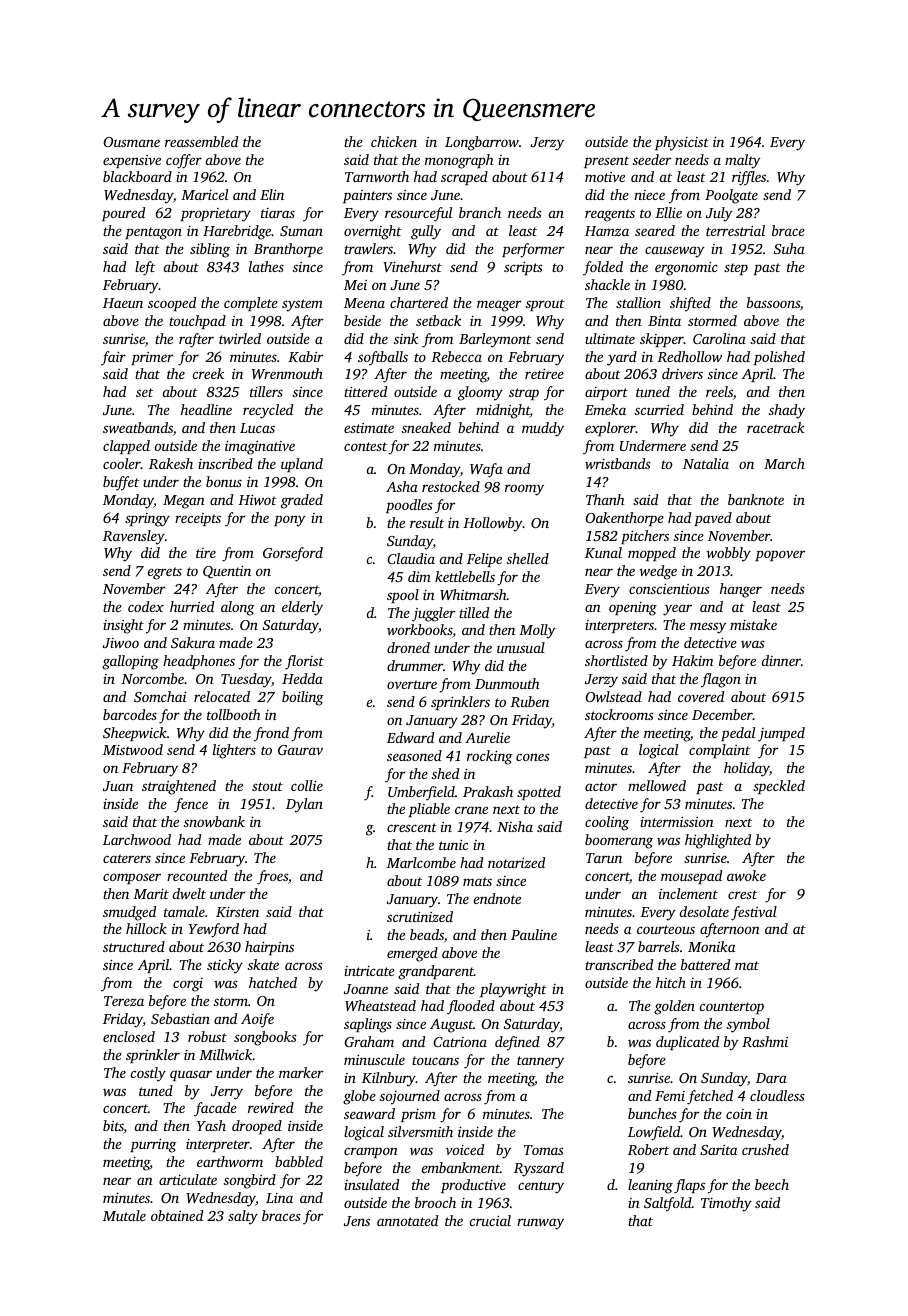  I want to click on gloomy, so click(480, 393).
